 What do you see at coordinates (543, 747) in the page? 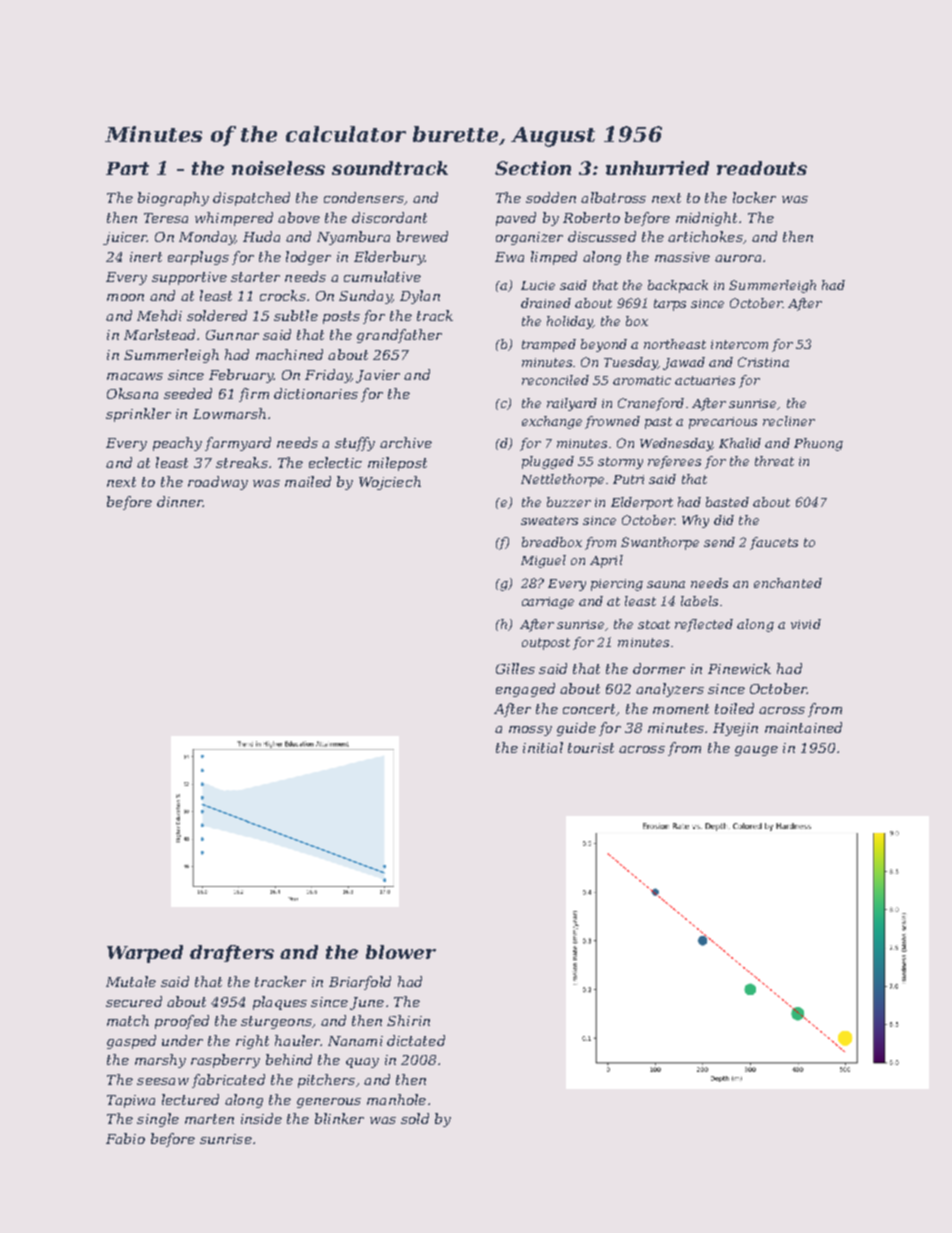
I see `initial` at bounding box center [543, 747].
